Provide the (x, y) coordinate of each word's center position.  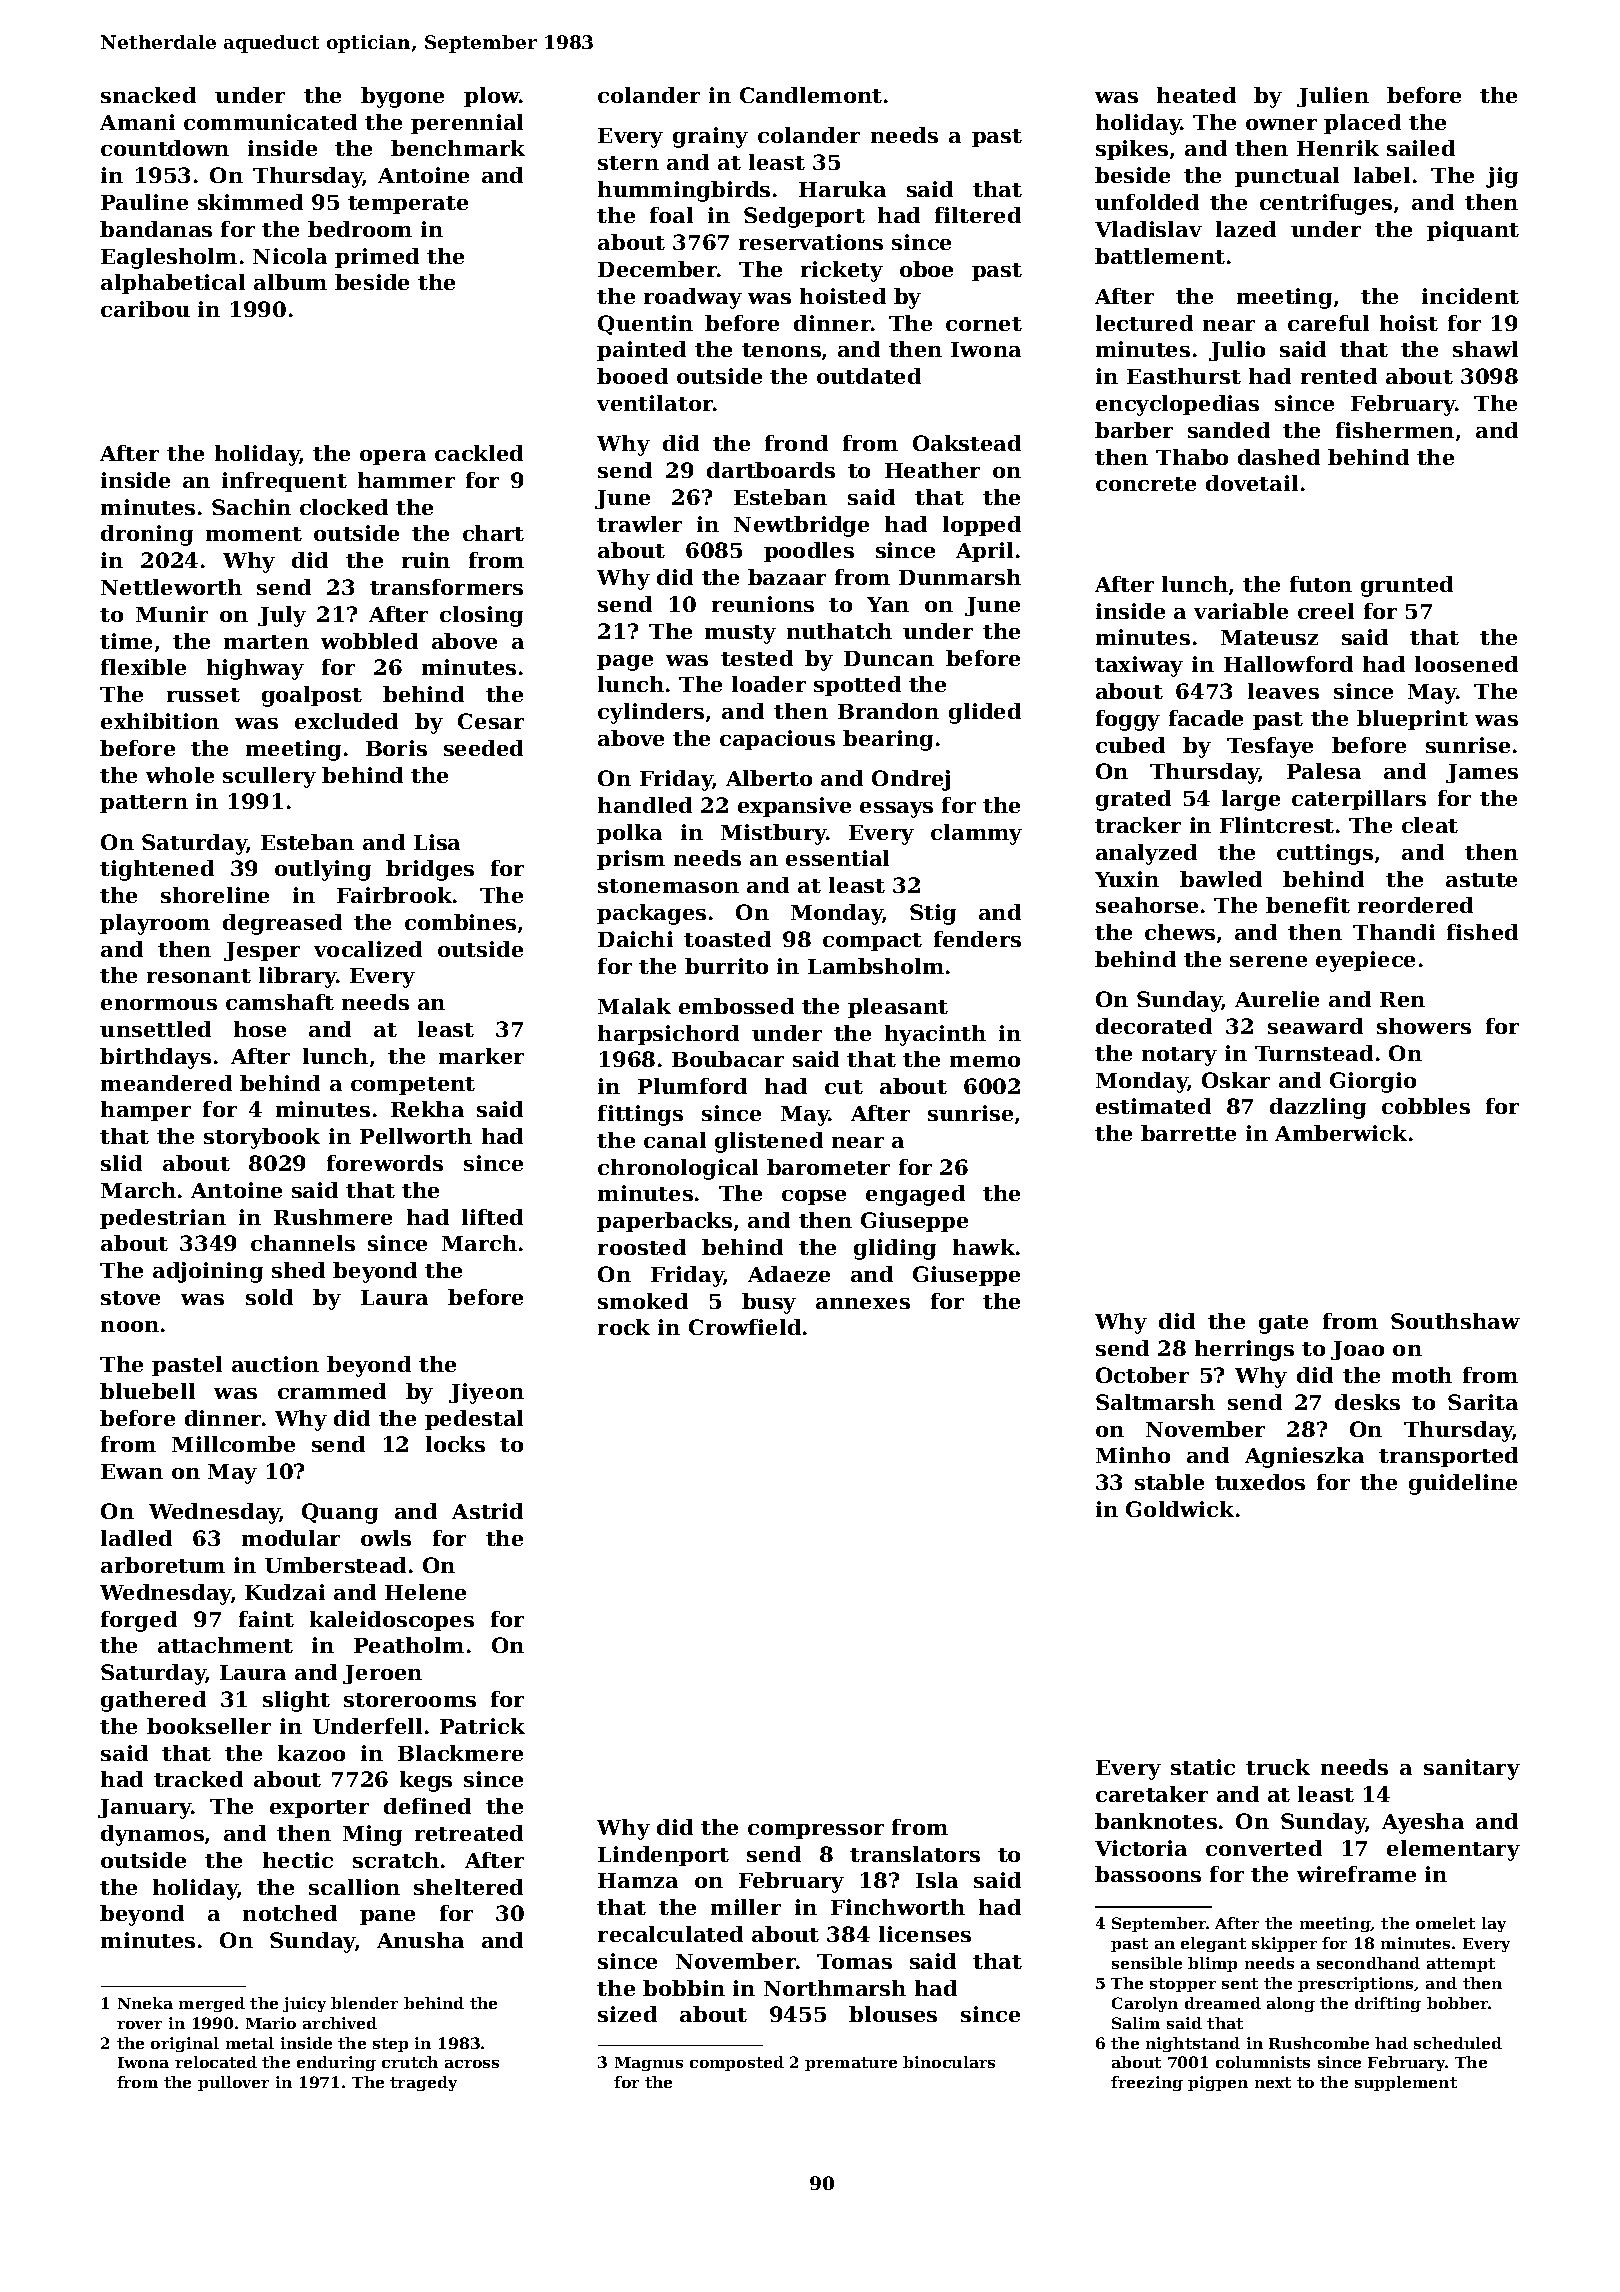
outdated (869, 376)
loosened (1466, 664)
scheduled (1458, 2043)
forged (139, 1621)
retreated (469, 1833)
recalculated (670, 1934)
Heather (932, 470)
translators (915, 1854)
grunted (1407, 586)
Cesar (491, 721)
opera (393, 457)
